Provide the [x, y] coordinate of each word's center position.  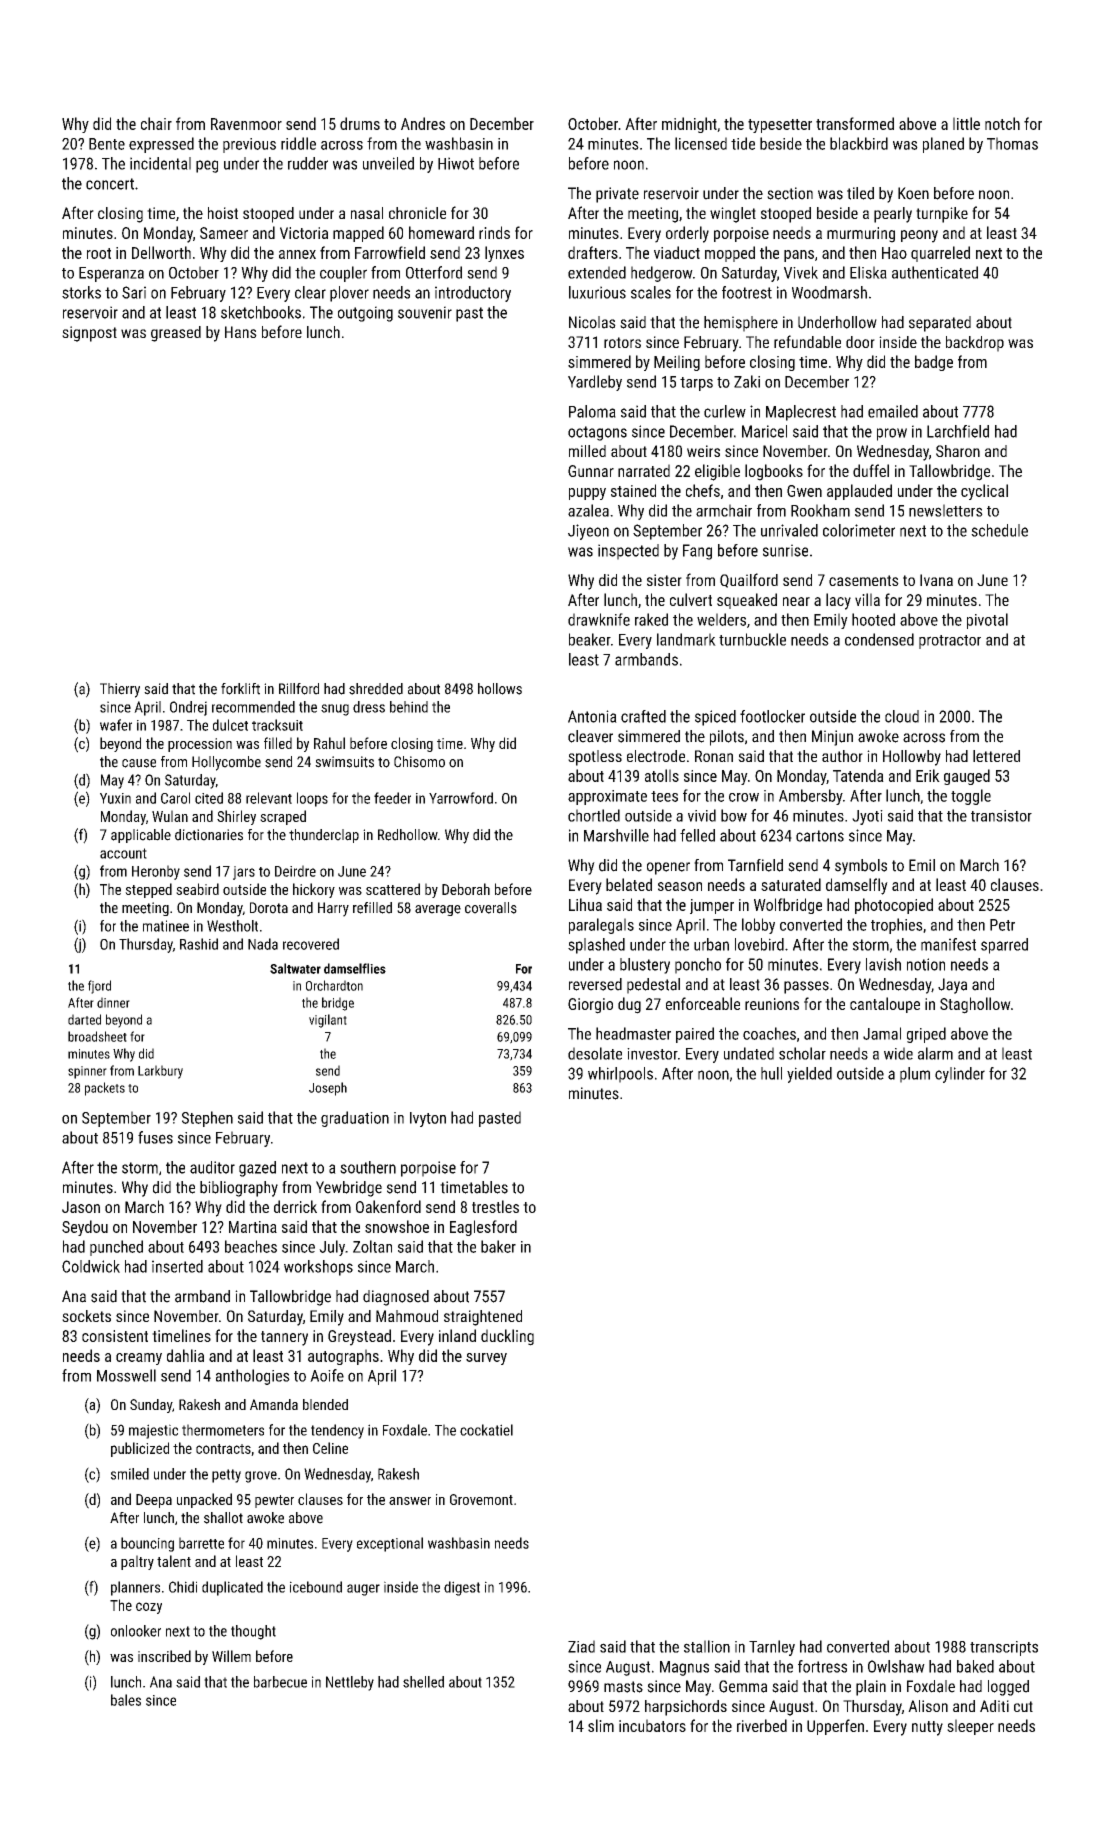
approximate [607, 797]
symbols [861, 867]
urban [711, 944]
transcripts [1004, 1648]
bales [126, 1700]
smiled [130, 1474]
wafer [116, 725]
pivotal [987, 621]
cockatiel [486, 1430]
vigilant [328, 1021]
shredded [376, 689]
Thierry [120, 690]
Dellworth [161, 252]
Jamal [882, 1033]
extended [597, 272]
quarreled [940, 254]
